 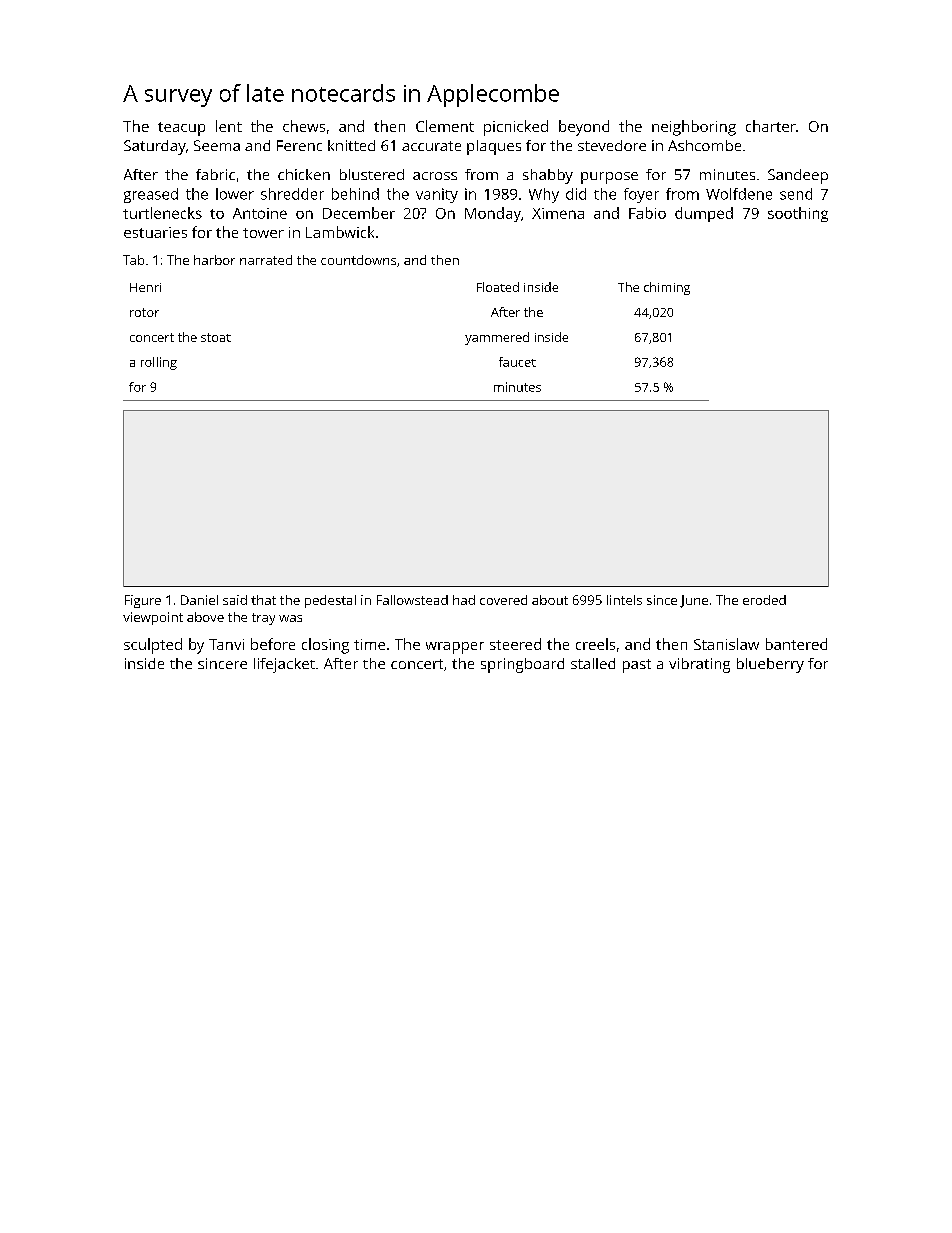 I want to click on faucet, so click(x=517, y=362).
